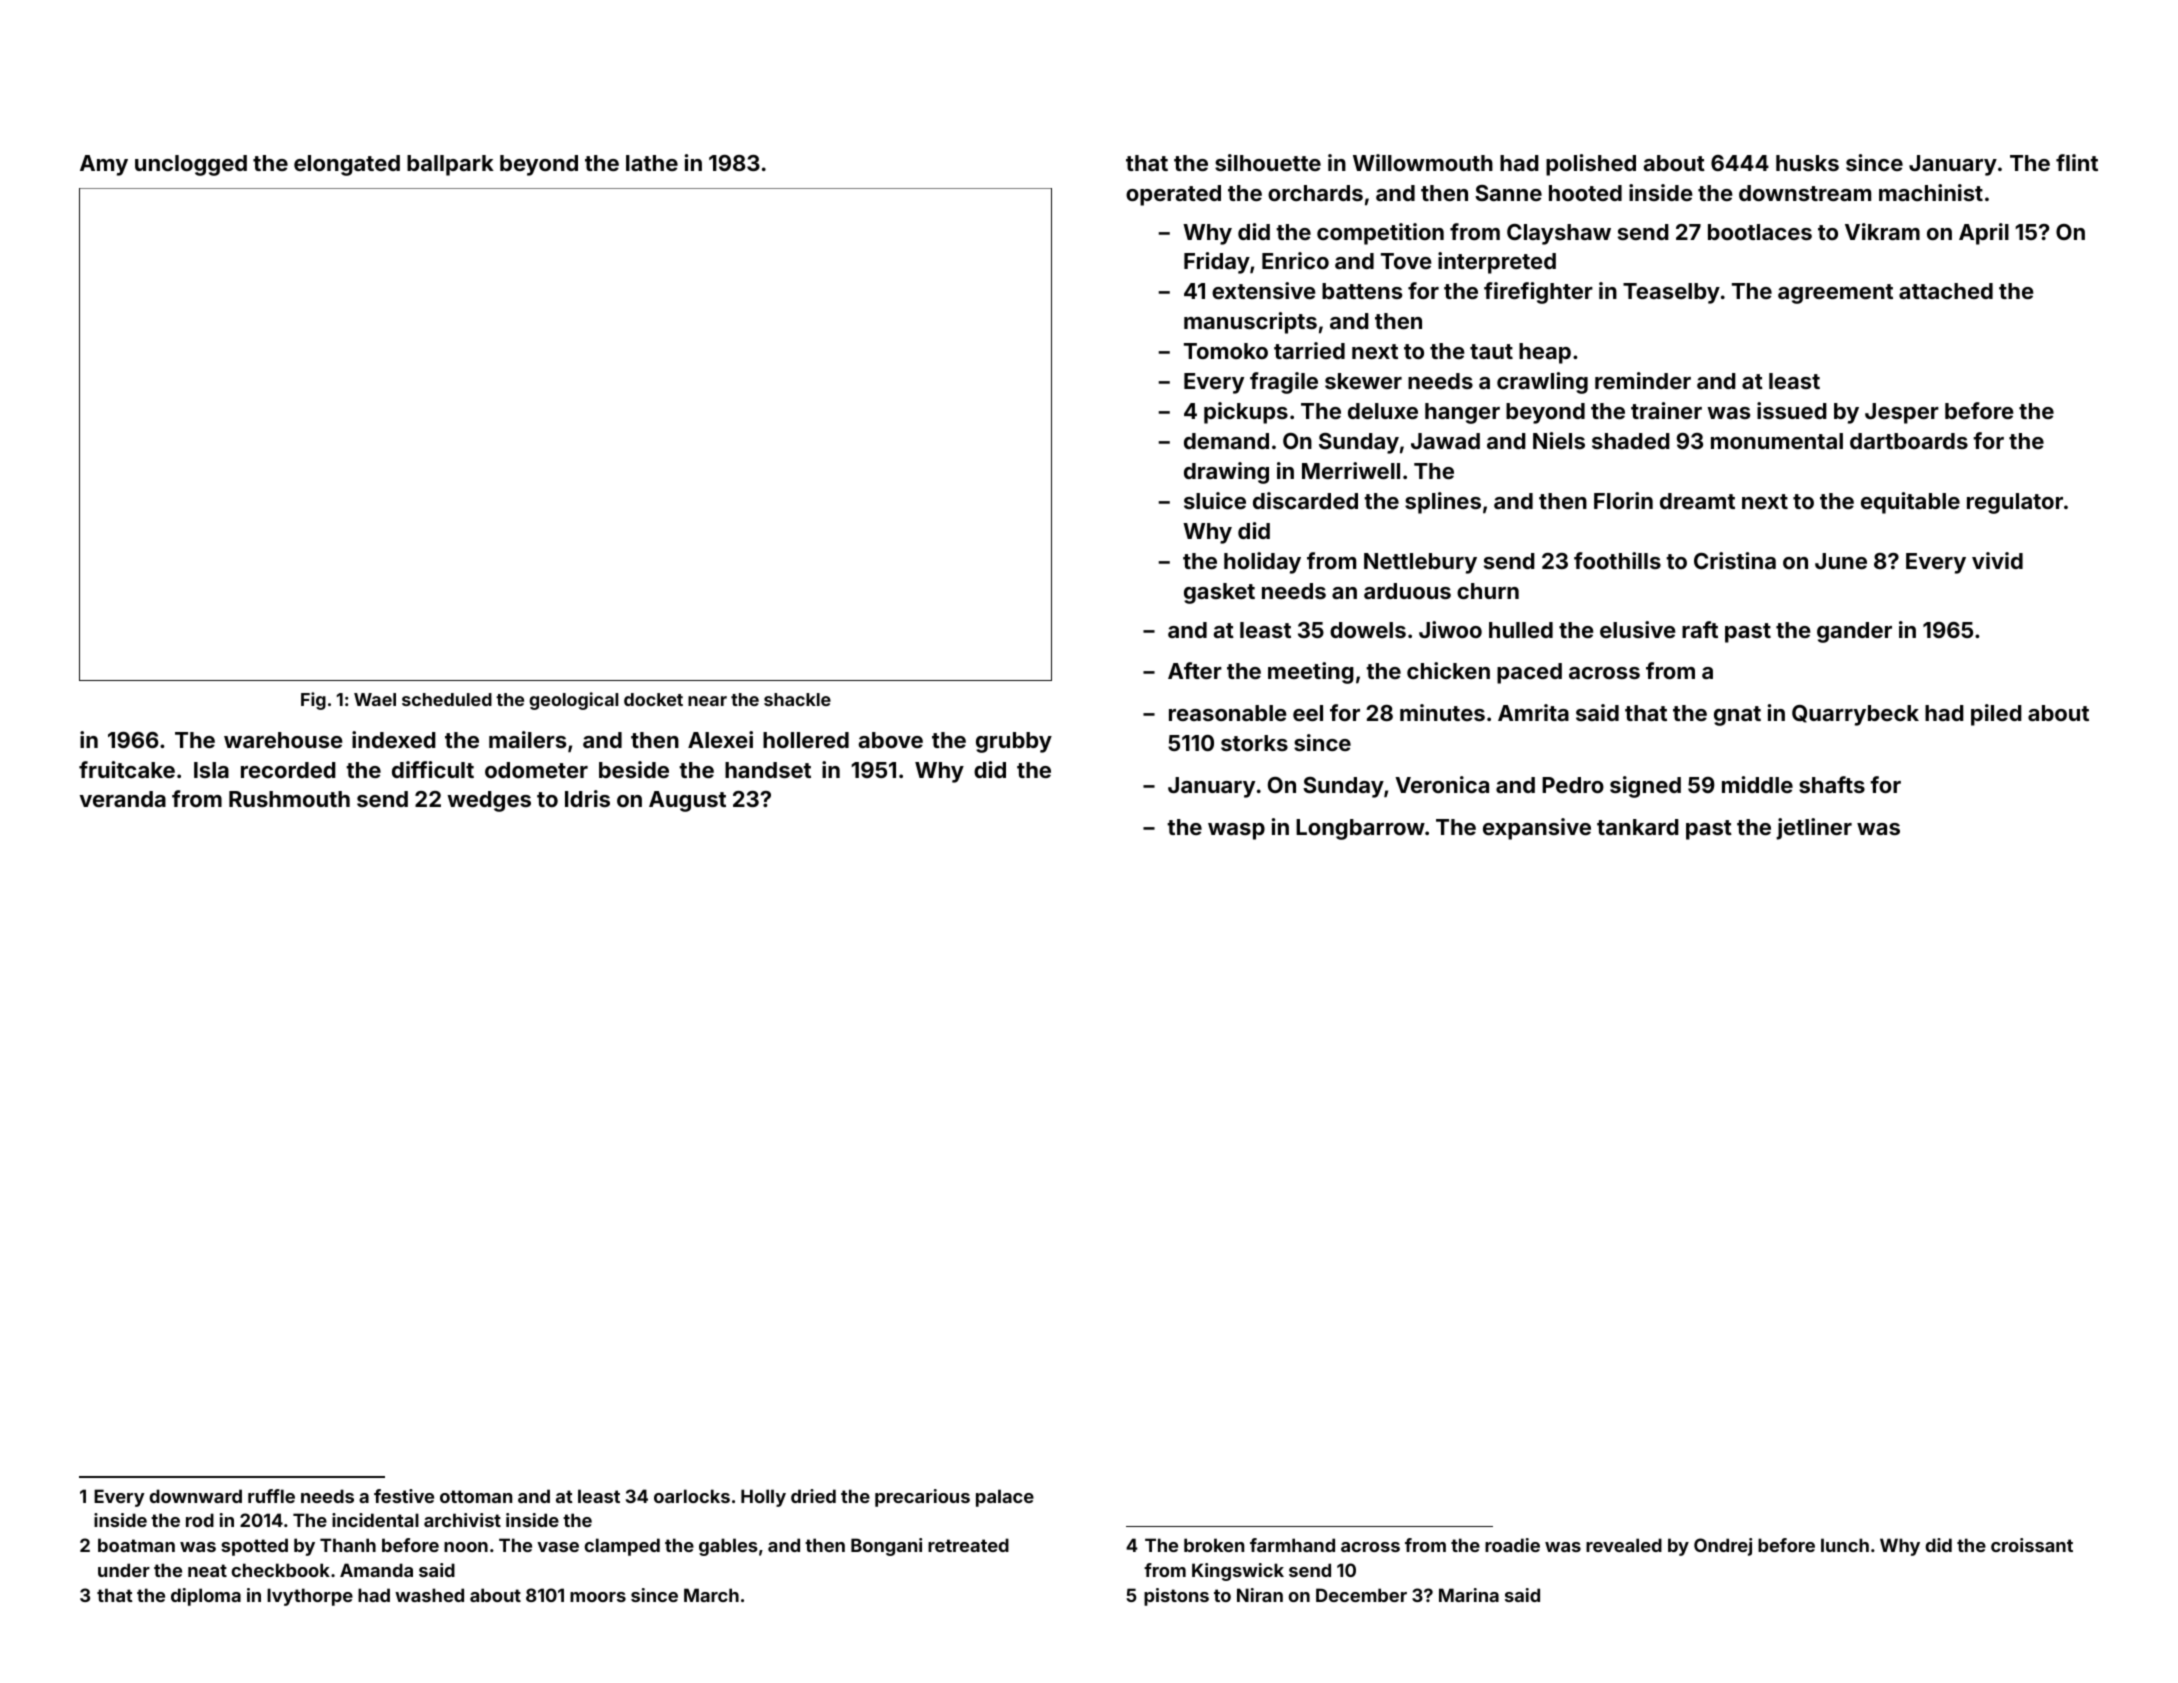  Describe the element at coordinates (127, 769) in the screenshot. I see `fruitcake` at that location.
